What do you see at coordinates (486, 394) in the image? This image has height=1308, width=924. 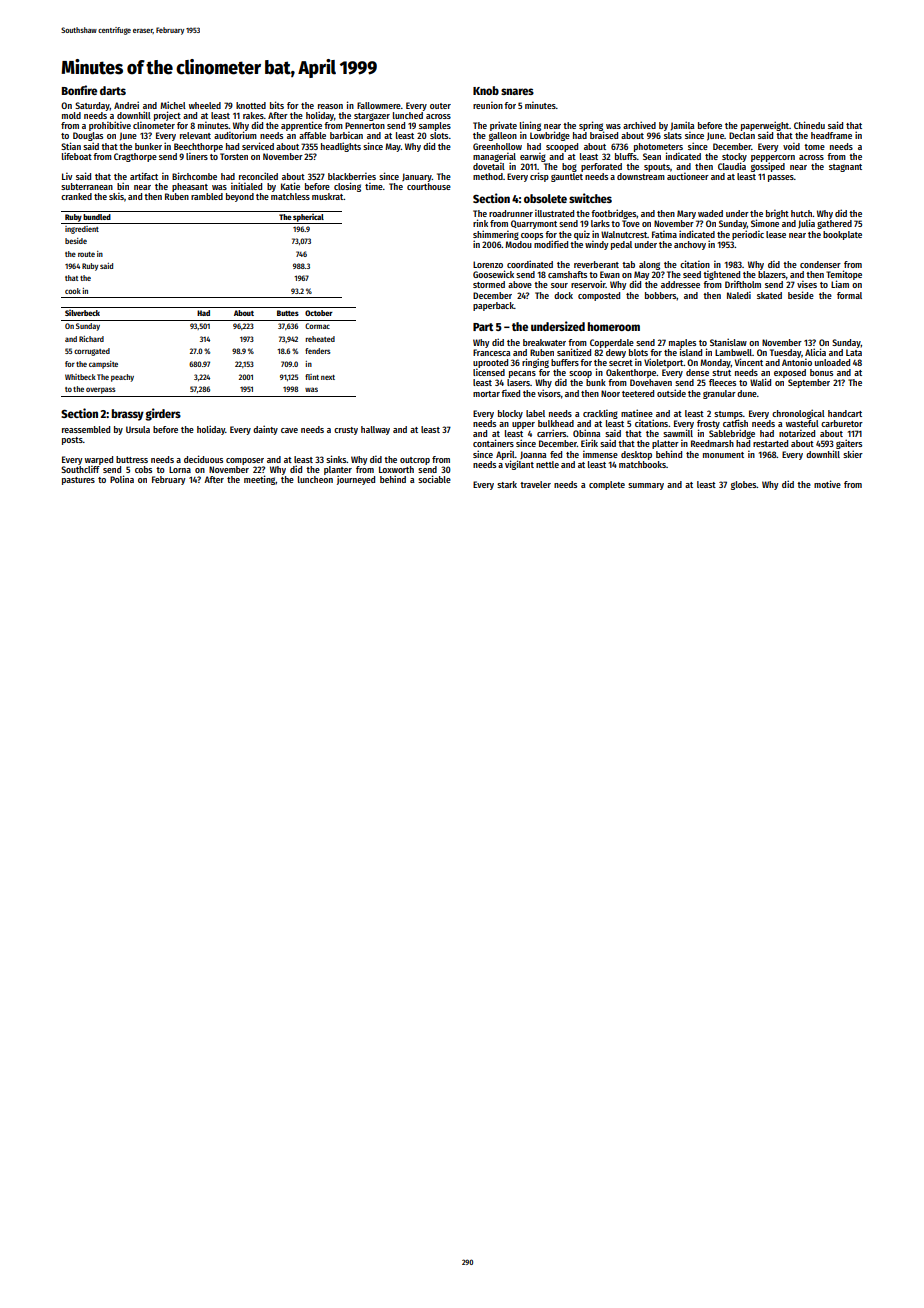 I see `mortar` at bounding box center [486, 394].
